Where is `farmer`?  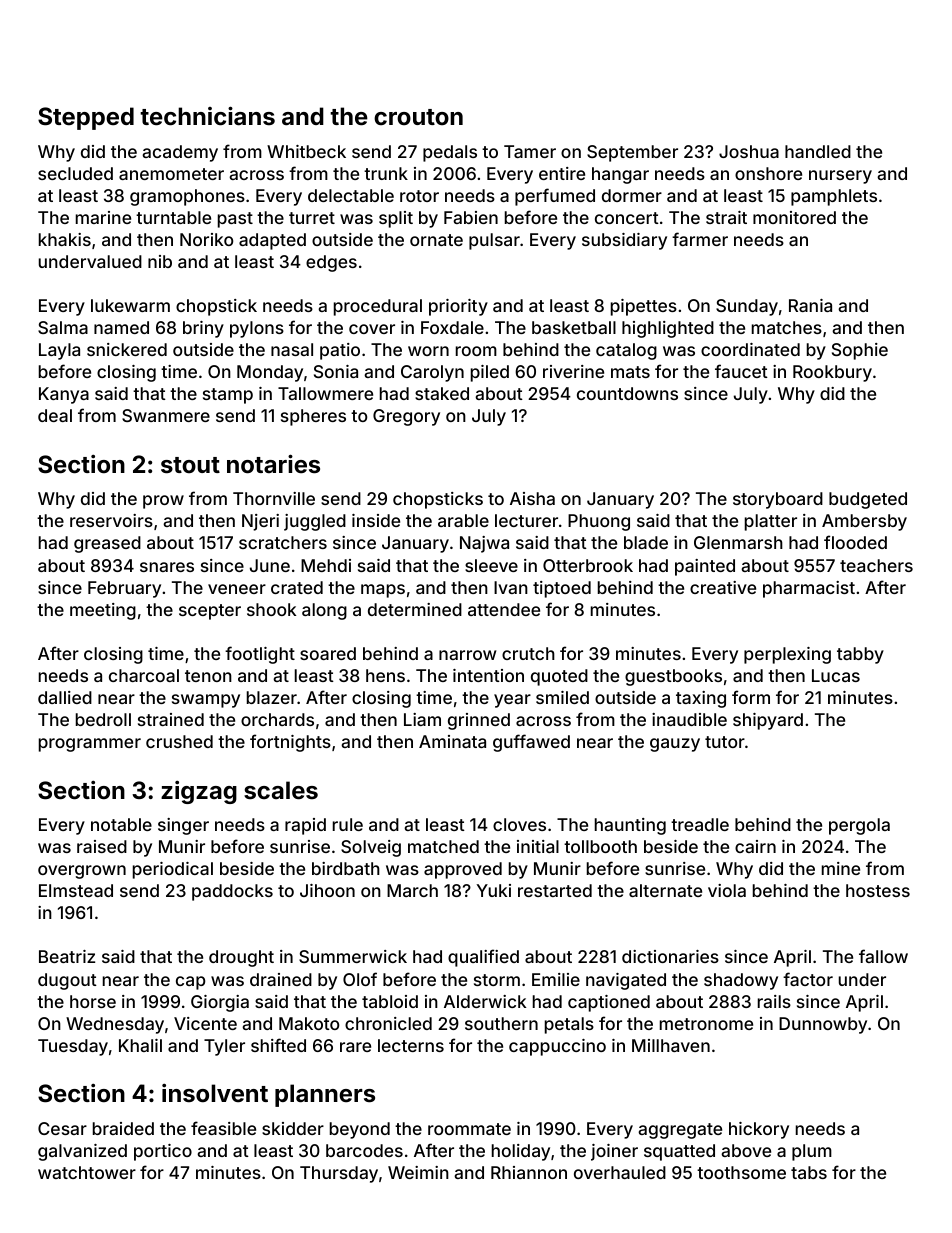 farmer is located at coordinates (700, 239).
